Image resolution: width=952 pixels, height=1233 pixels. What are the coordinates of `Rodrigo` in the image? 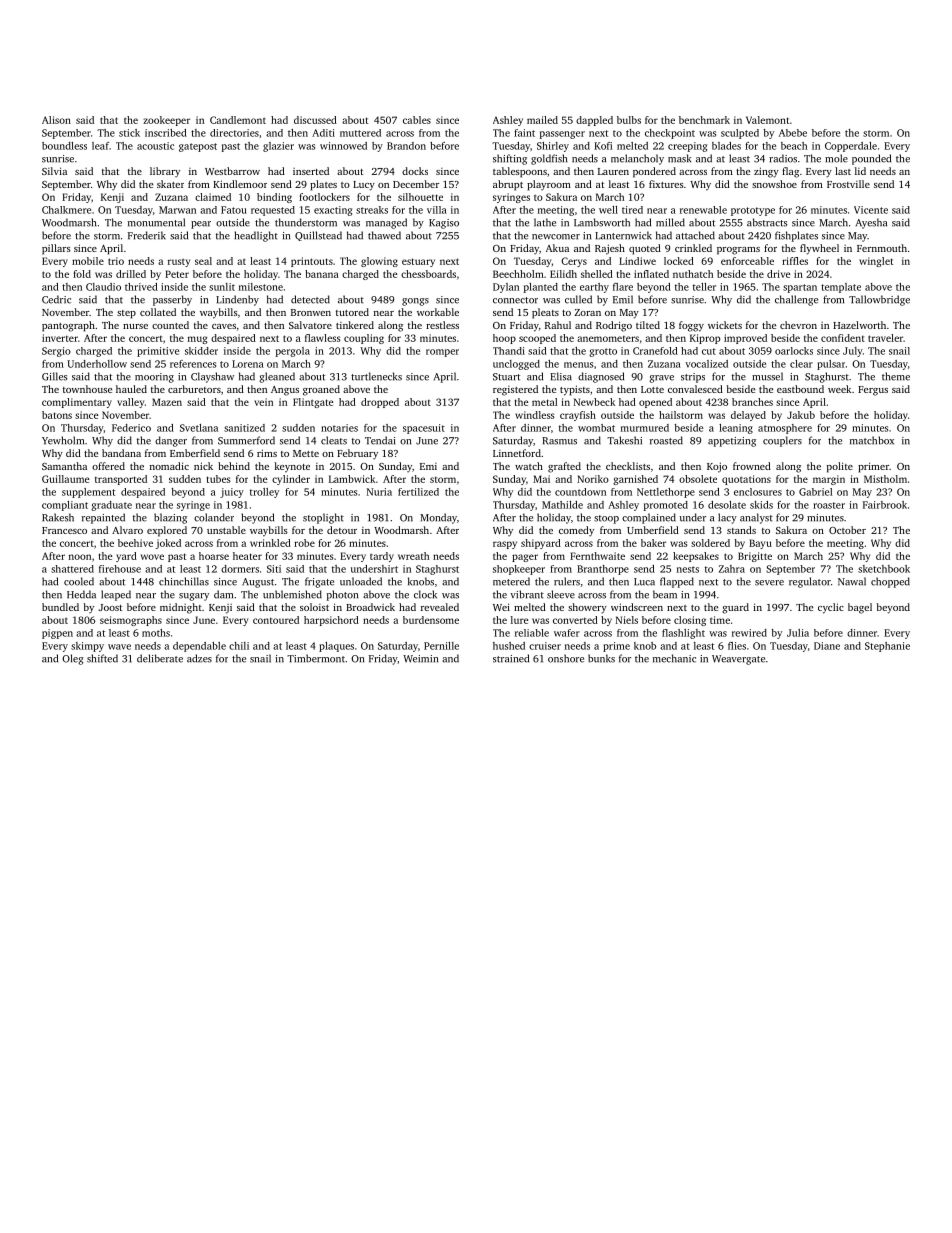 It's located at (614, 326).
